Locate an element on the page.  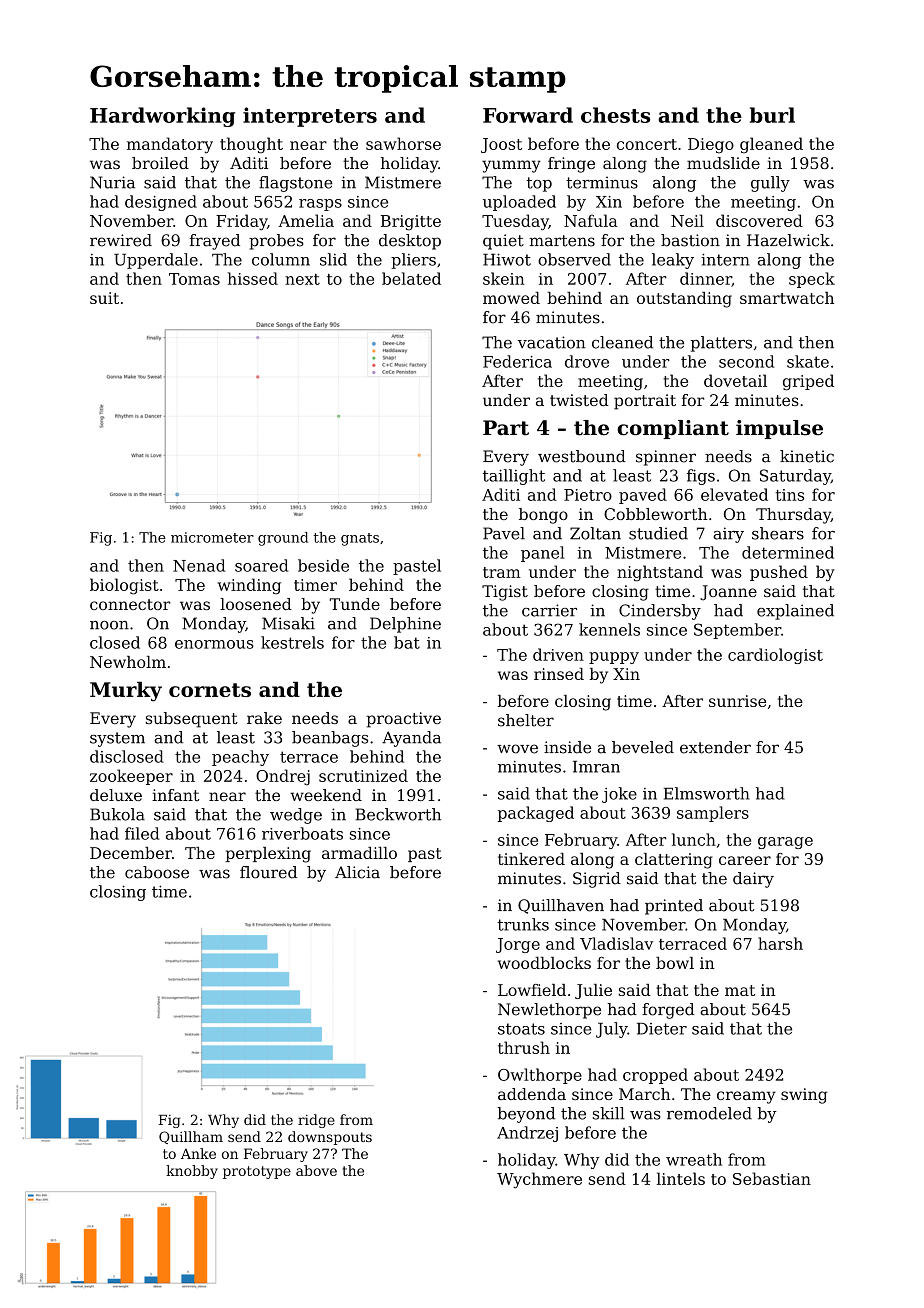
Joanne is located at coordinates (728, 593).
